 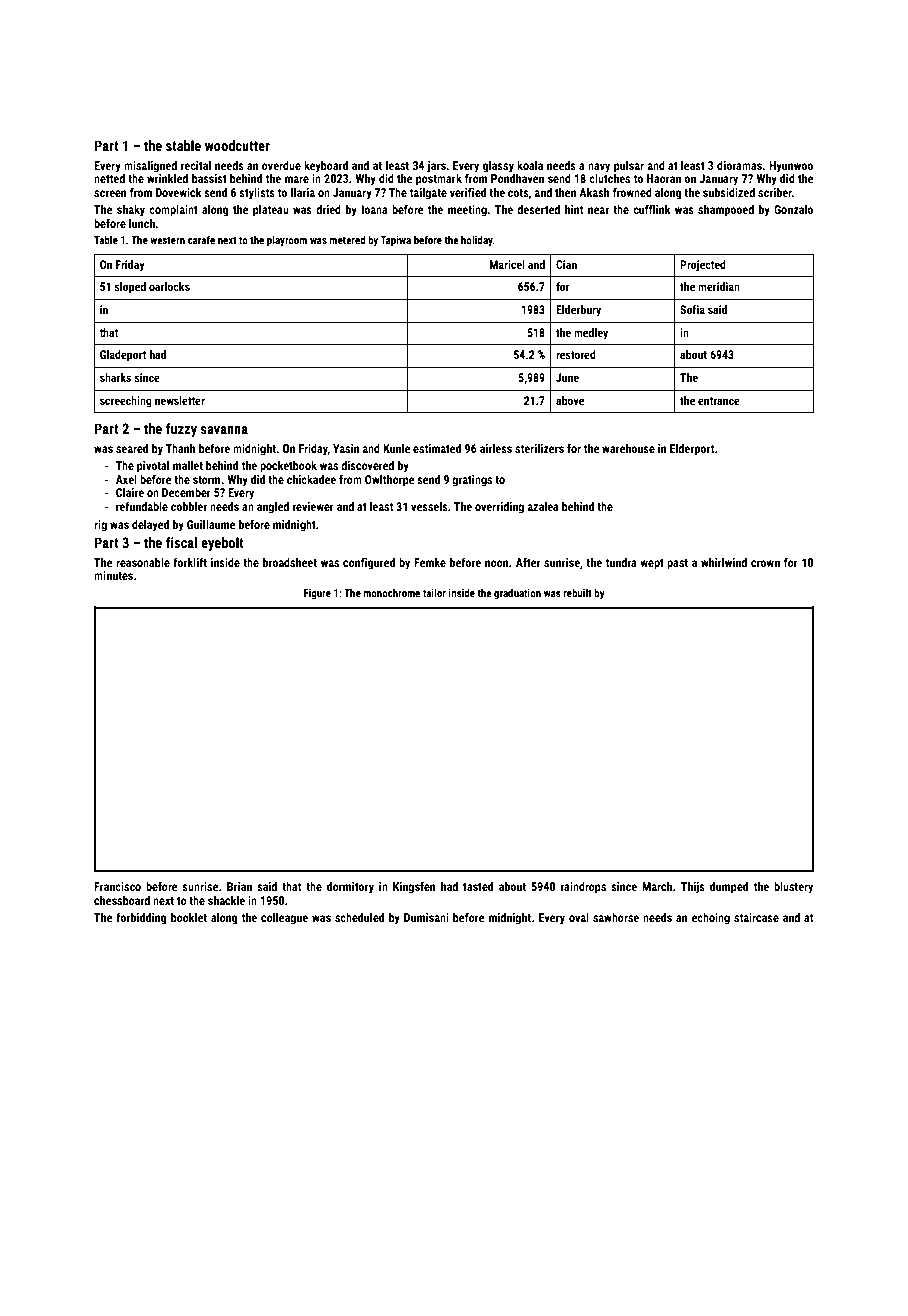 I want to click on Francisco, so click(x=117, y=886).
